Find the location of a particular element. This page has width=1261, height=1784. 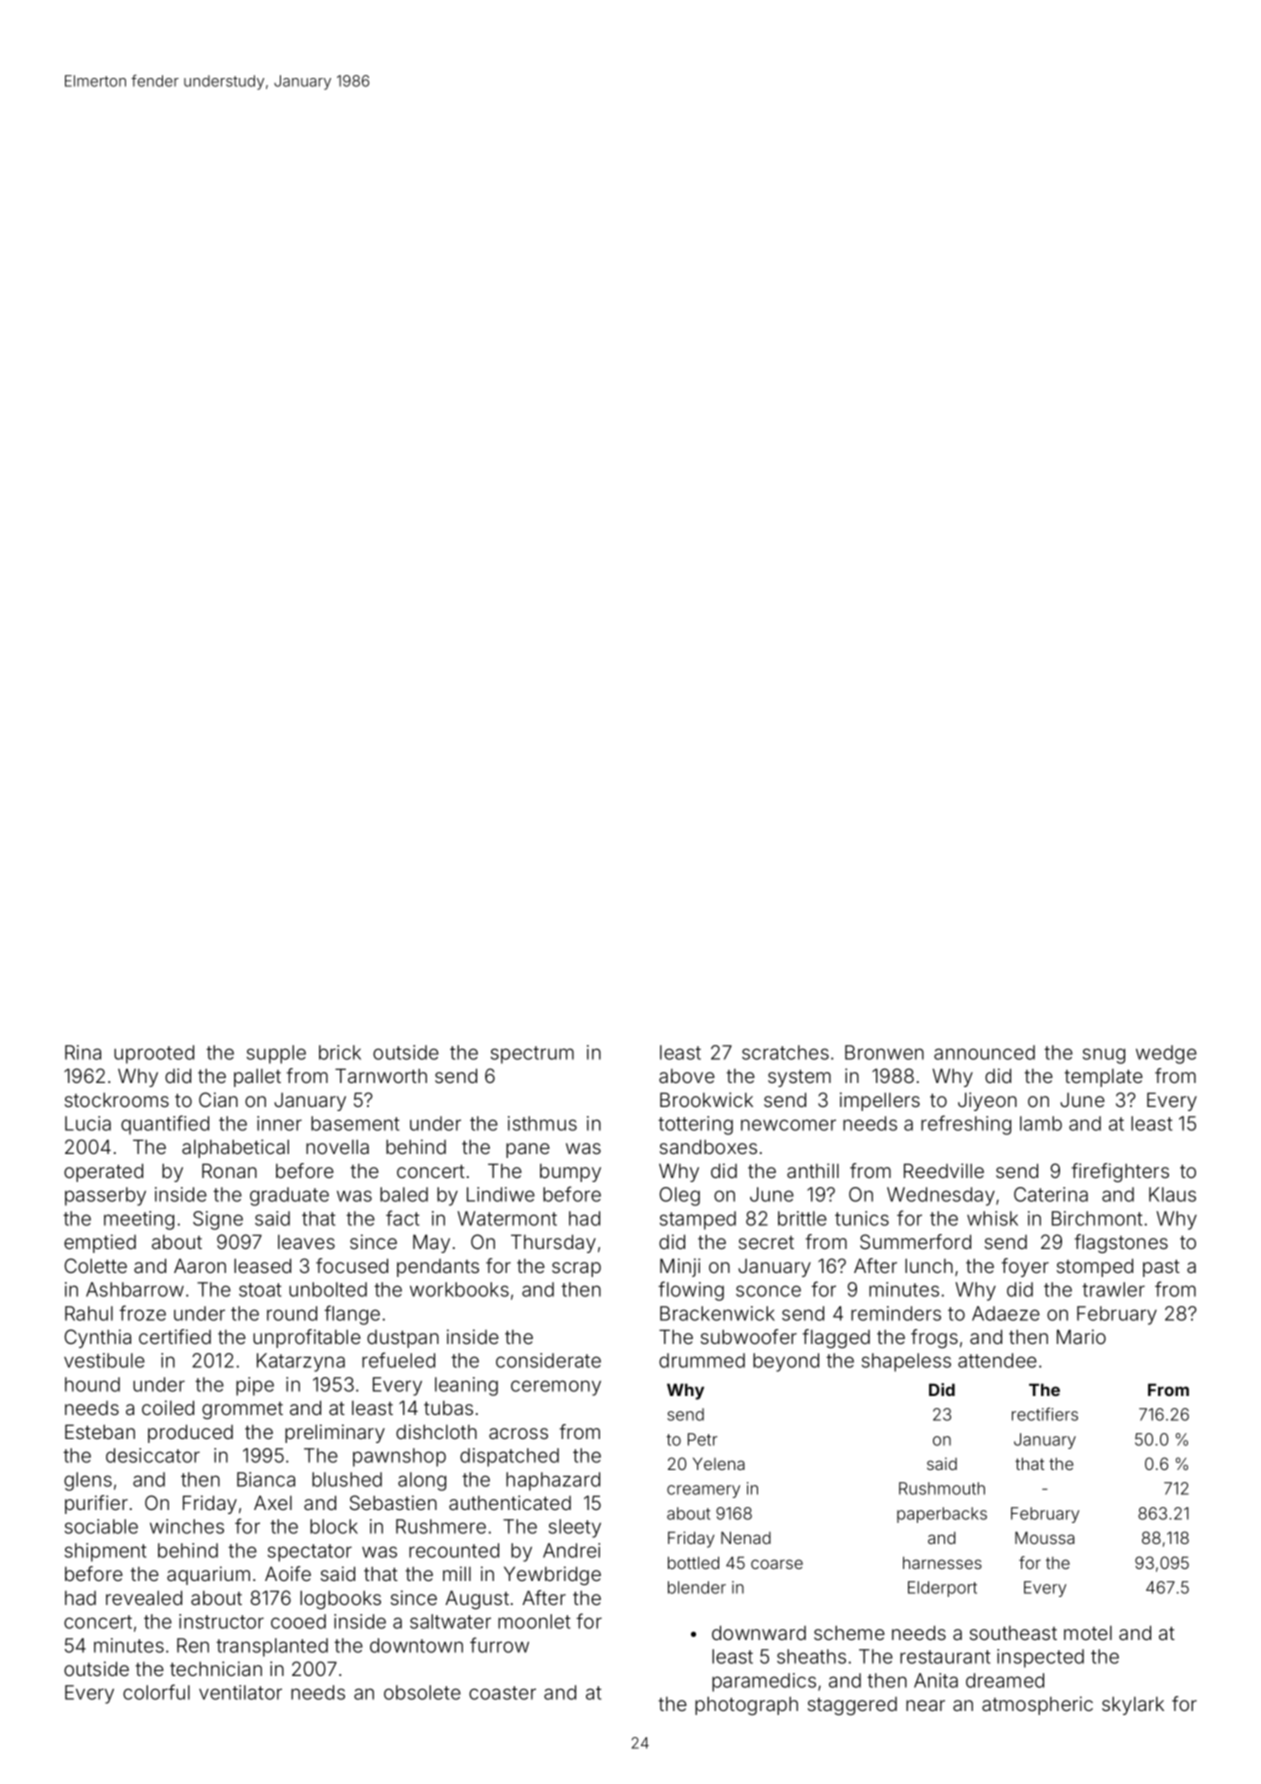

Axel is located at coordinates (273, 1503).
